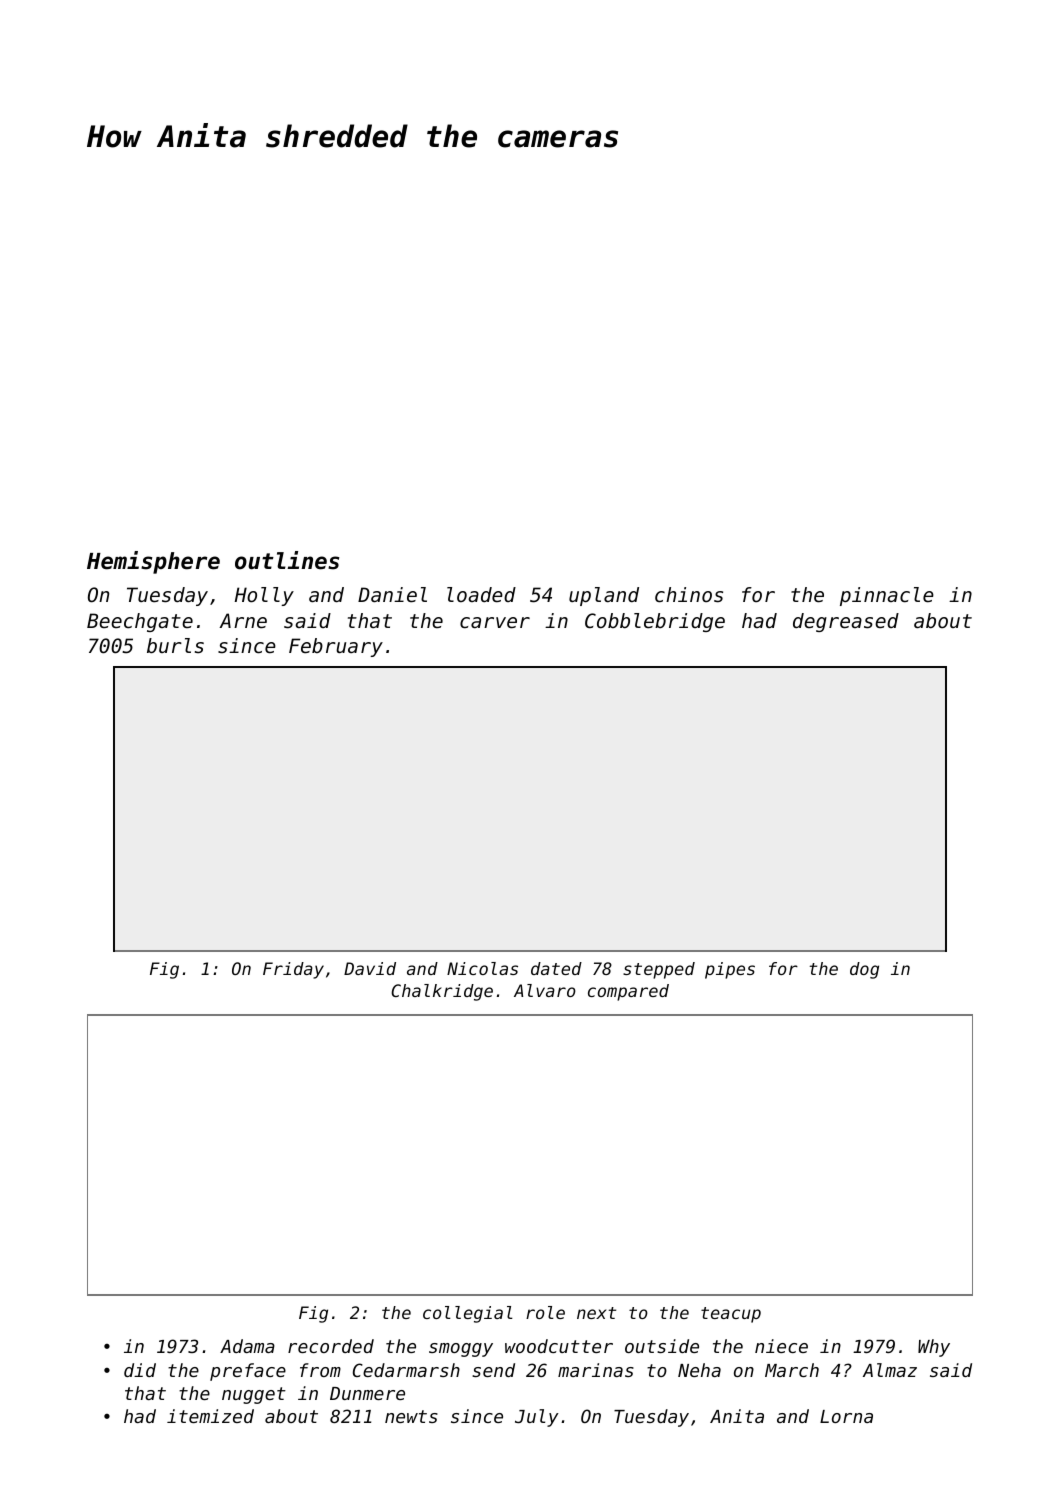 The height and width of the page is (1505, 1060). I want to click on Adama, so click(247, 1346).
